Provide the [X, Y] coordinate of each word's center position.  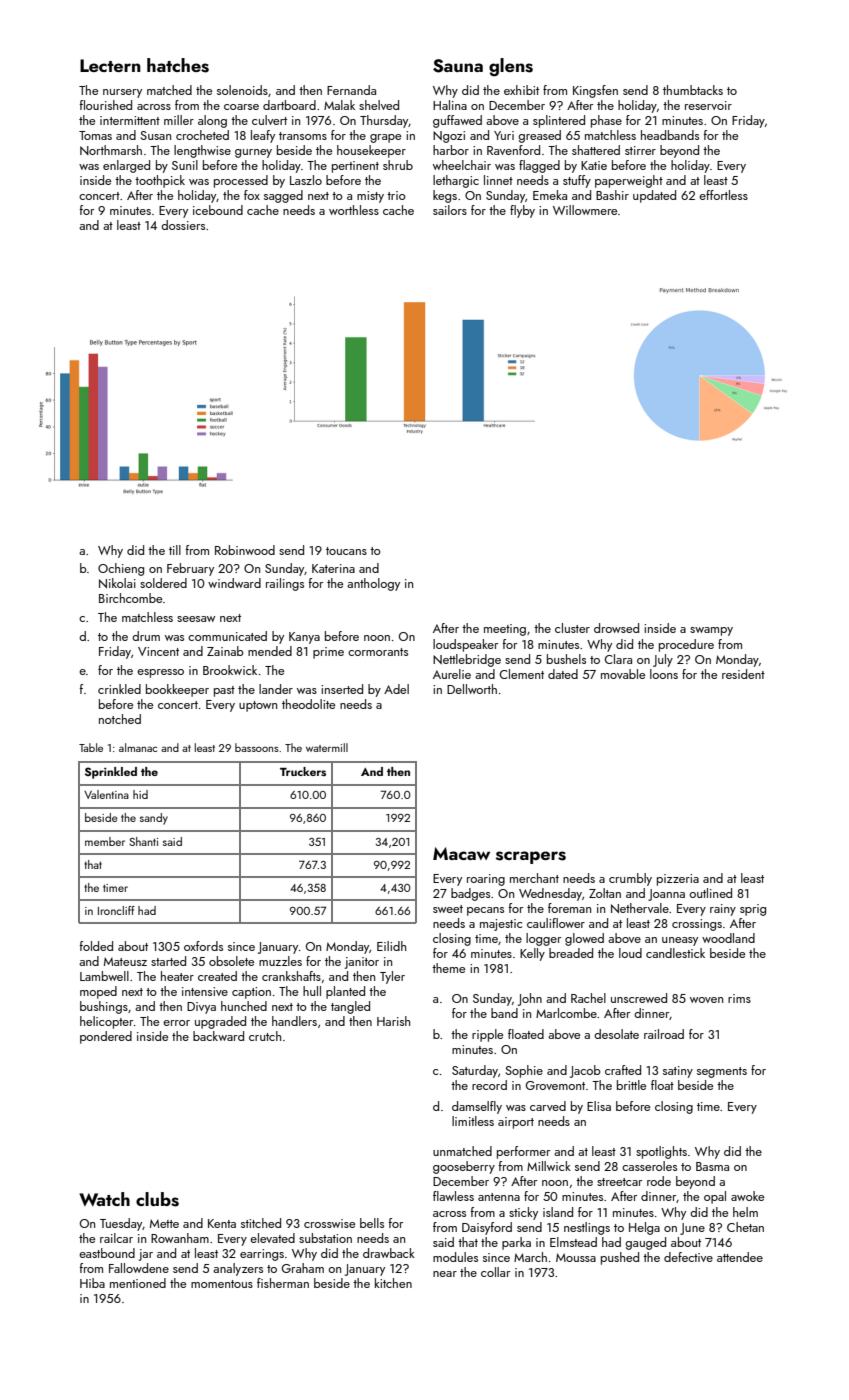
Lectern [110, 65]
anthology [373, 584]
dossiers [183, 225]
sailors [450, 210]
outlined [710, 893]
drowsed [616, 628]
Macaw [461, 853]
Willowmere [585, 210]
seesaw [196, 619]
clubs [157, 1199]
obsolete [231, 961]
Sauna [458, 66]
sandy [154, 819]
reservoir [708, 105]
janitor [362, 963]
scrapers [531, 857]
